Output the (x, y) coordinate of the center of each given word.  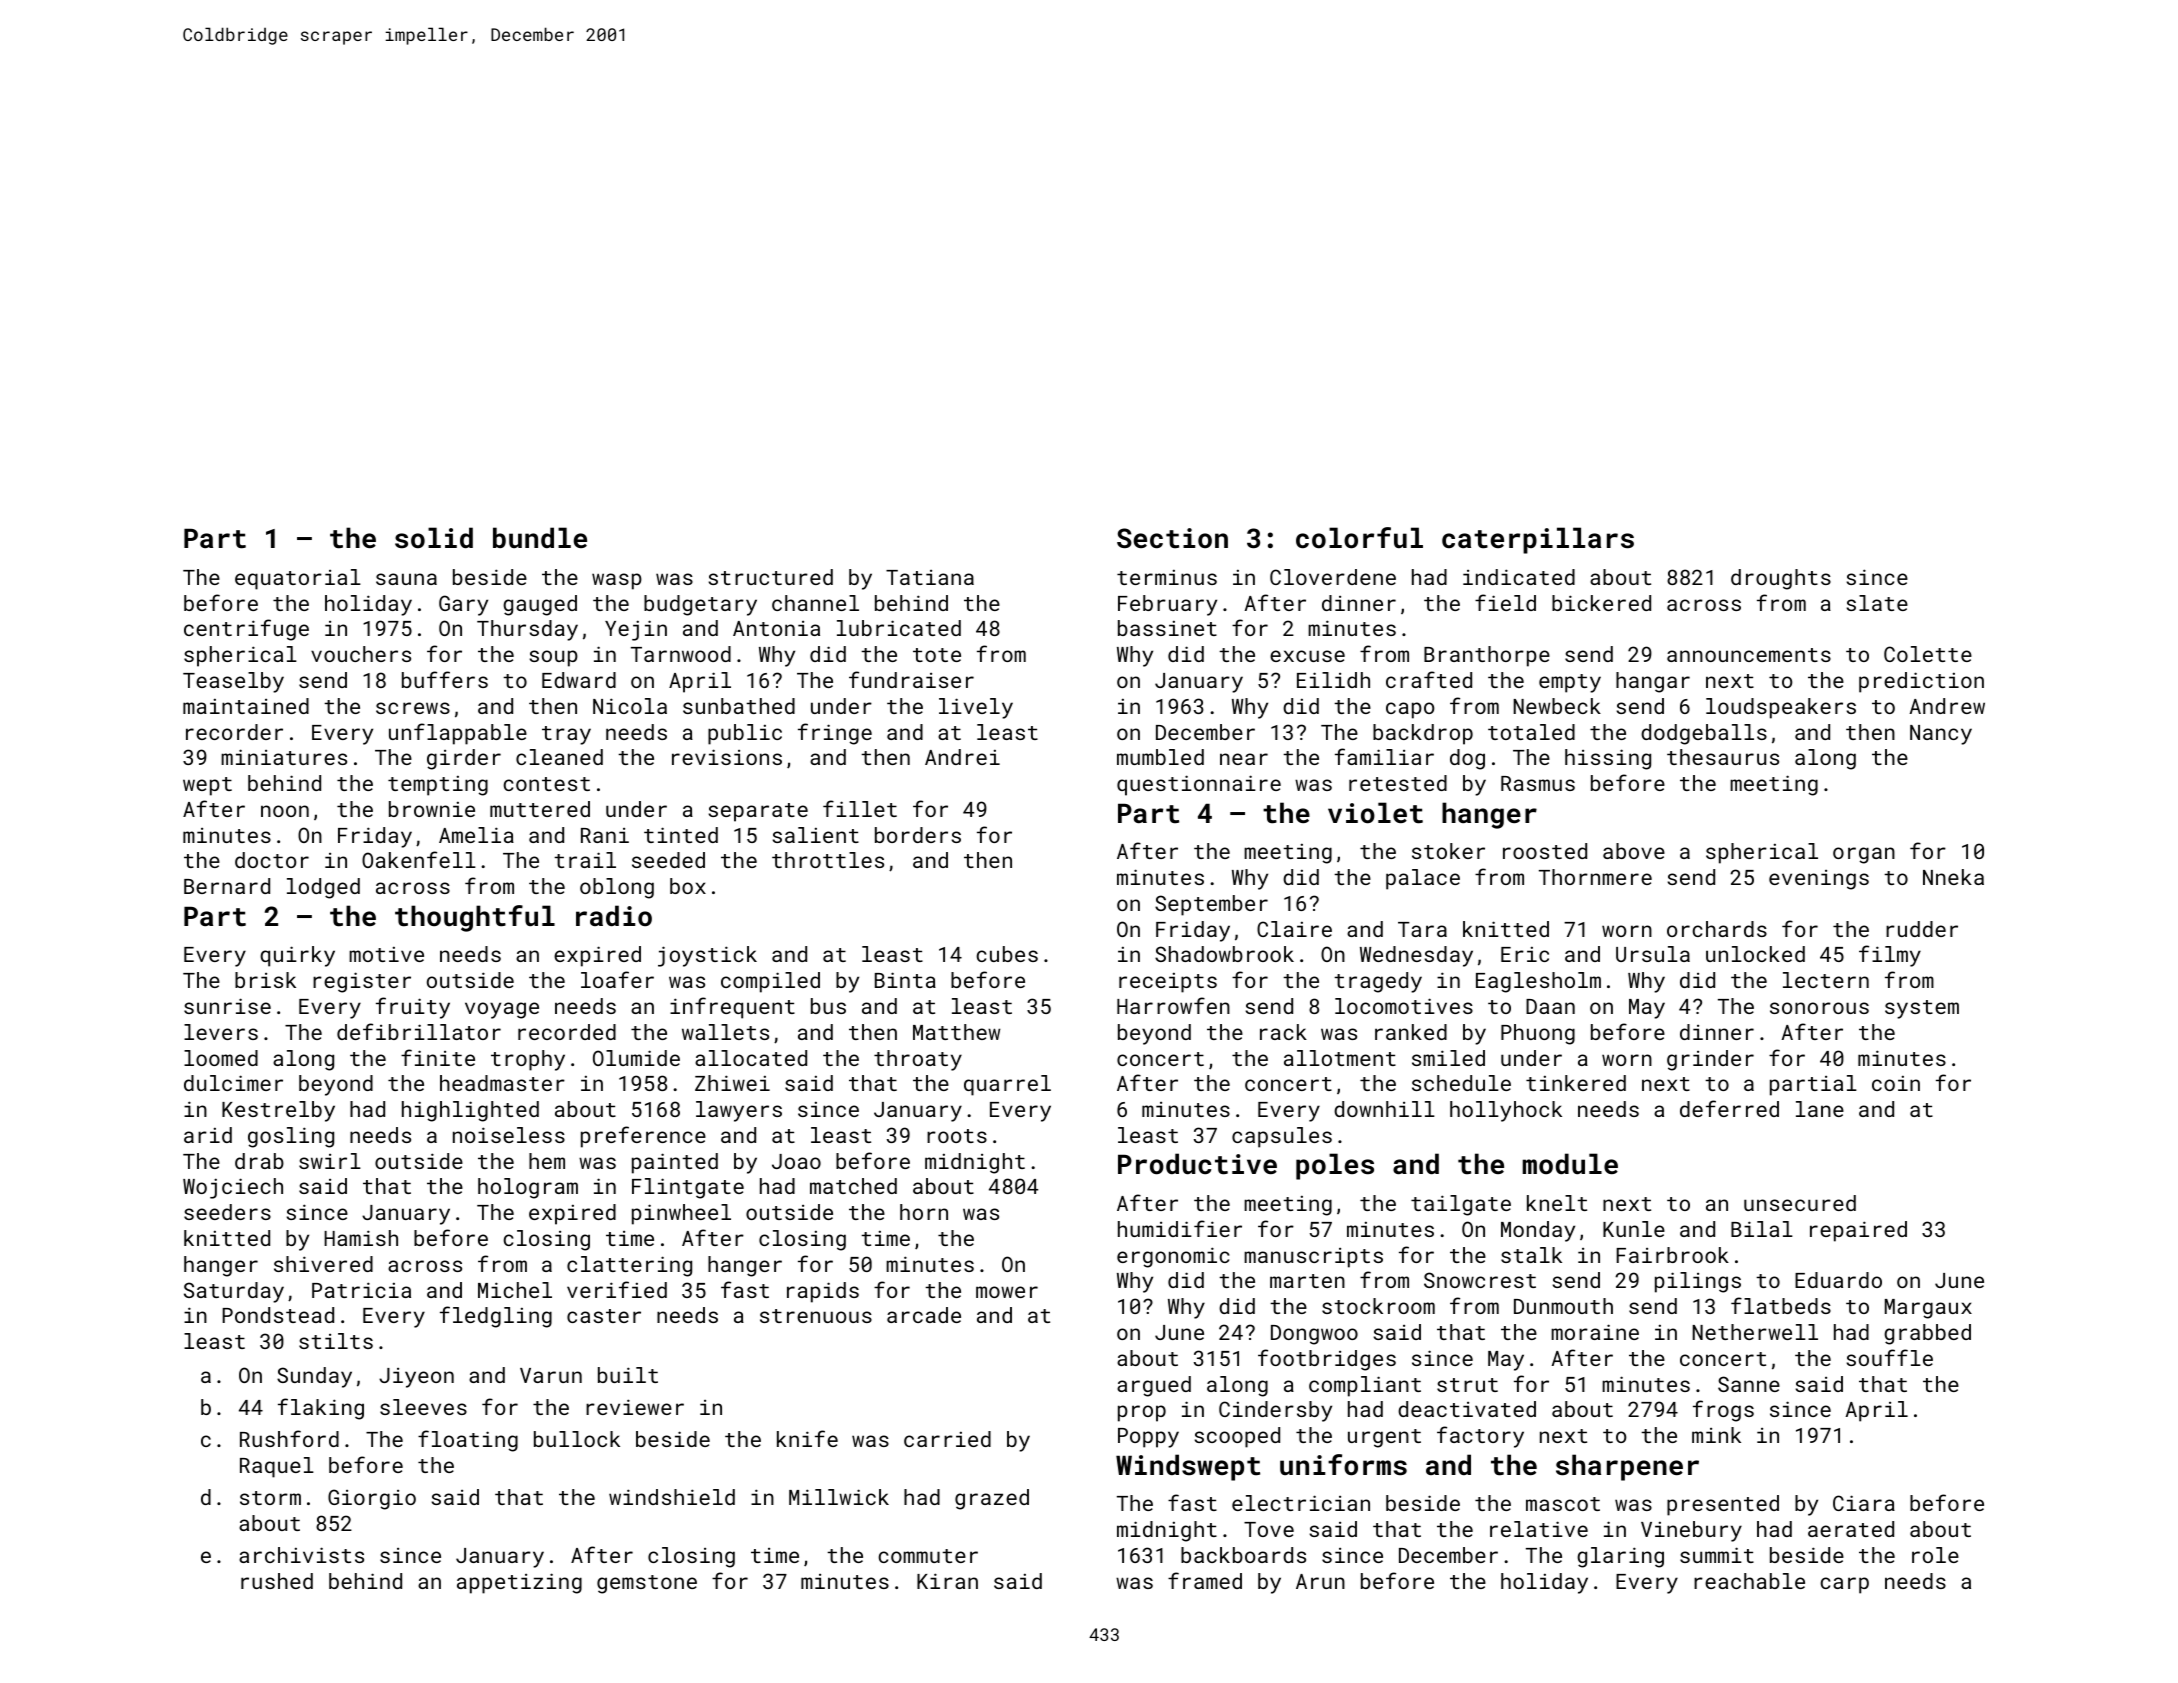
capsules (1282, 1137)
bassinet (1167, 628)
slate (1877, 603)
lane (1820, 1109)
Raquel (277, 1467)
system (1922, 1009)
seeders (227, 1212)
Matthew (956, 1032)
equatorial (298, 579)
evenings (1819, 880)
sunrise (227, 1006)
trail (585, 860)
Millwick (839, 1497)
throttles (828, 860)
